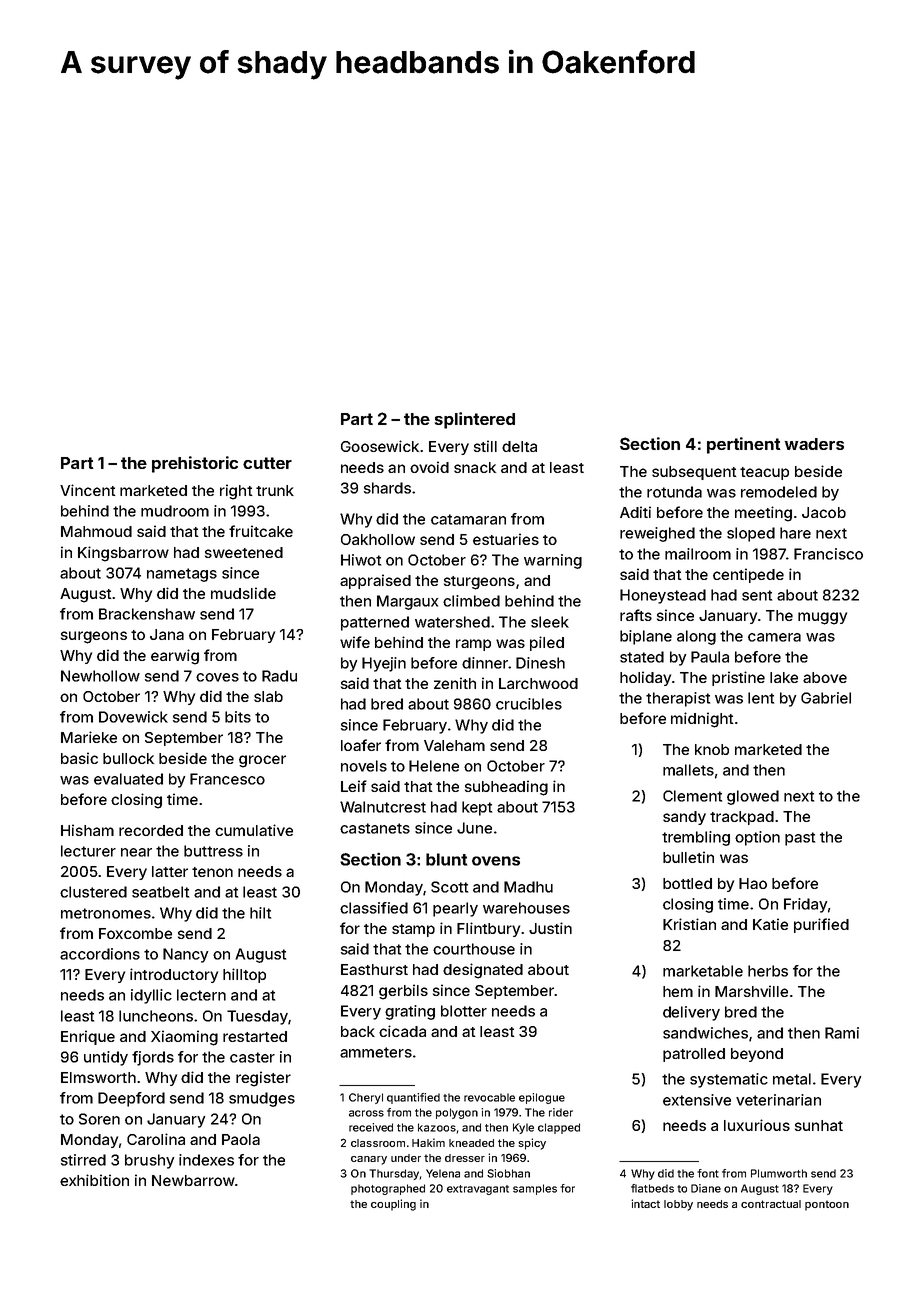 The width and height of the screenshot is (924, 1308). What do you see at coordinates (428, 1142) in the screenshot?
I see `Hakim` at bounding box center [428, 1142].
